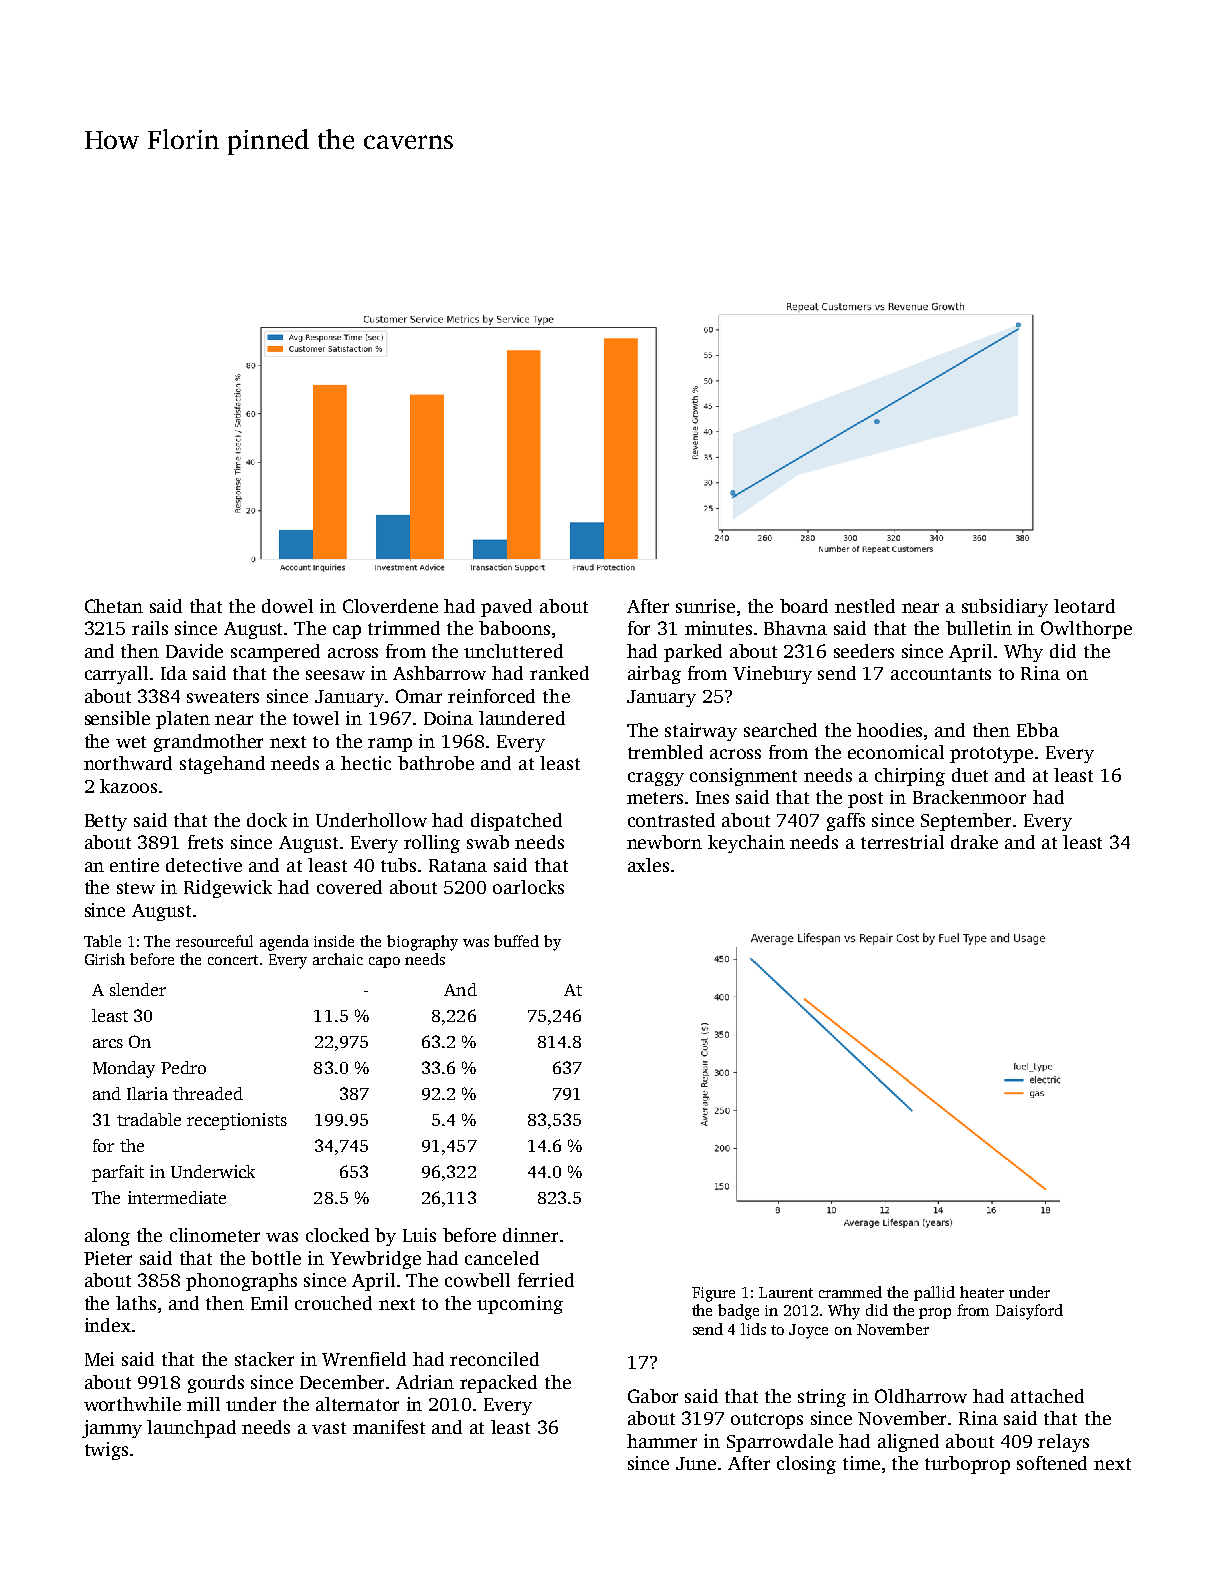 The image size is (1218, 1576). Describe the element at coordinates (969, 797) in the image. I see `Brackenmoor` at that location.
